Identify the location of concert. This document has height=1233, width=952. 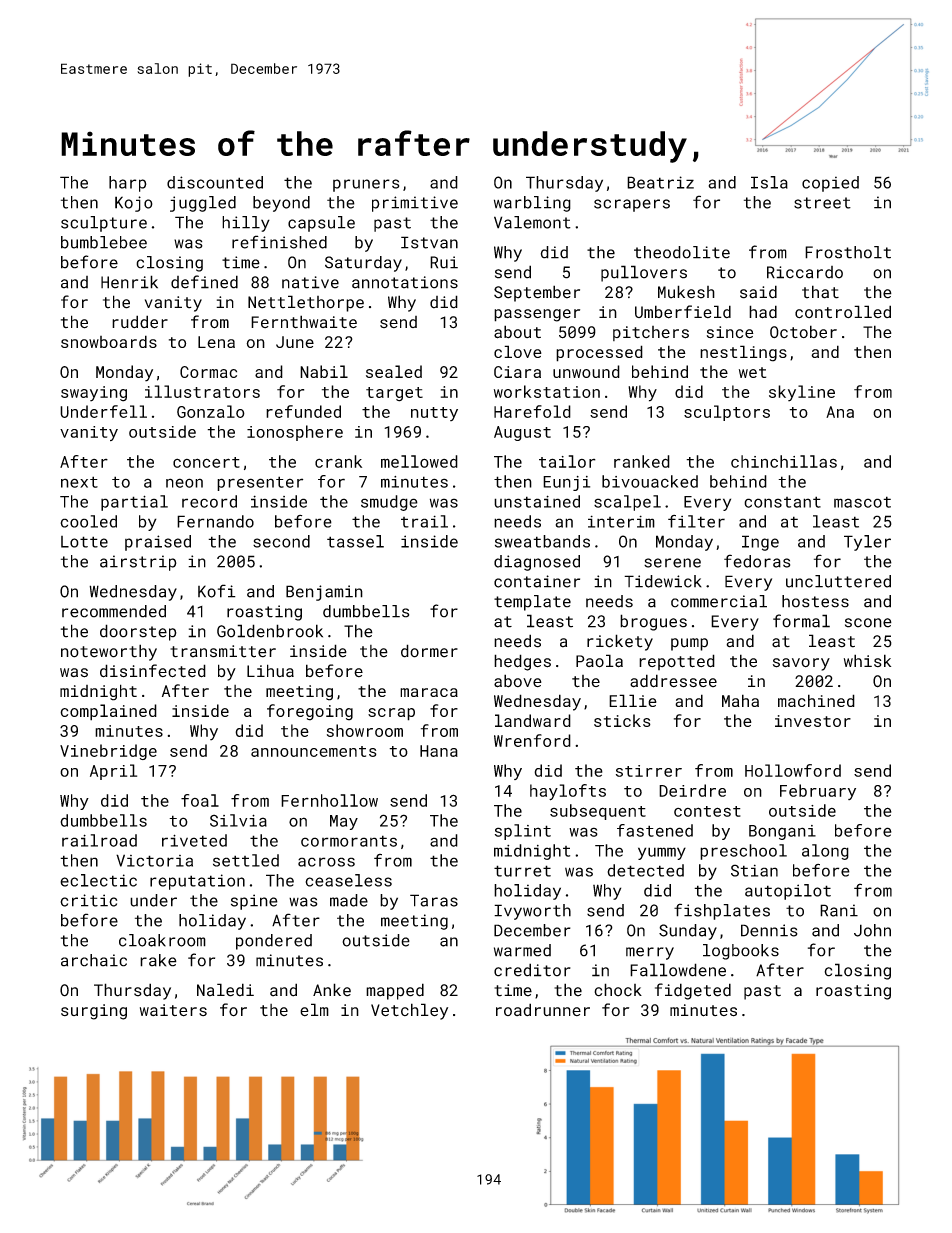
(206, 462).
